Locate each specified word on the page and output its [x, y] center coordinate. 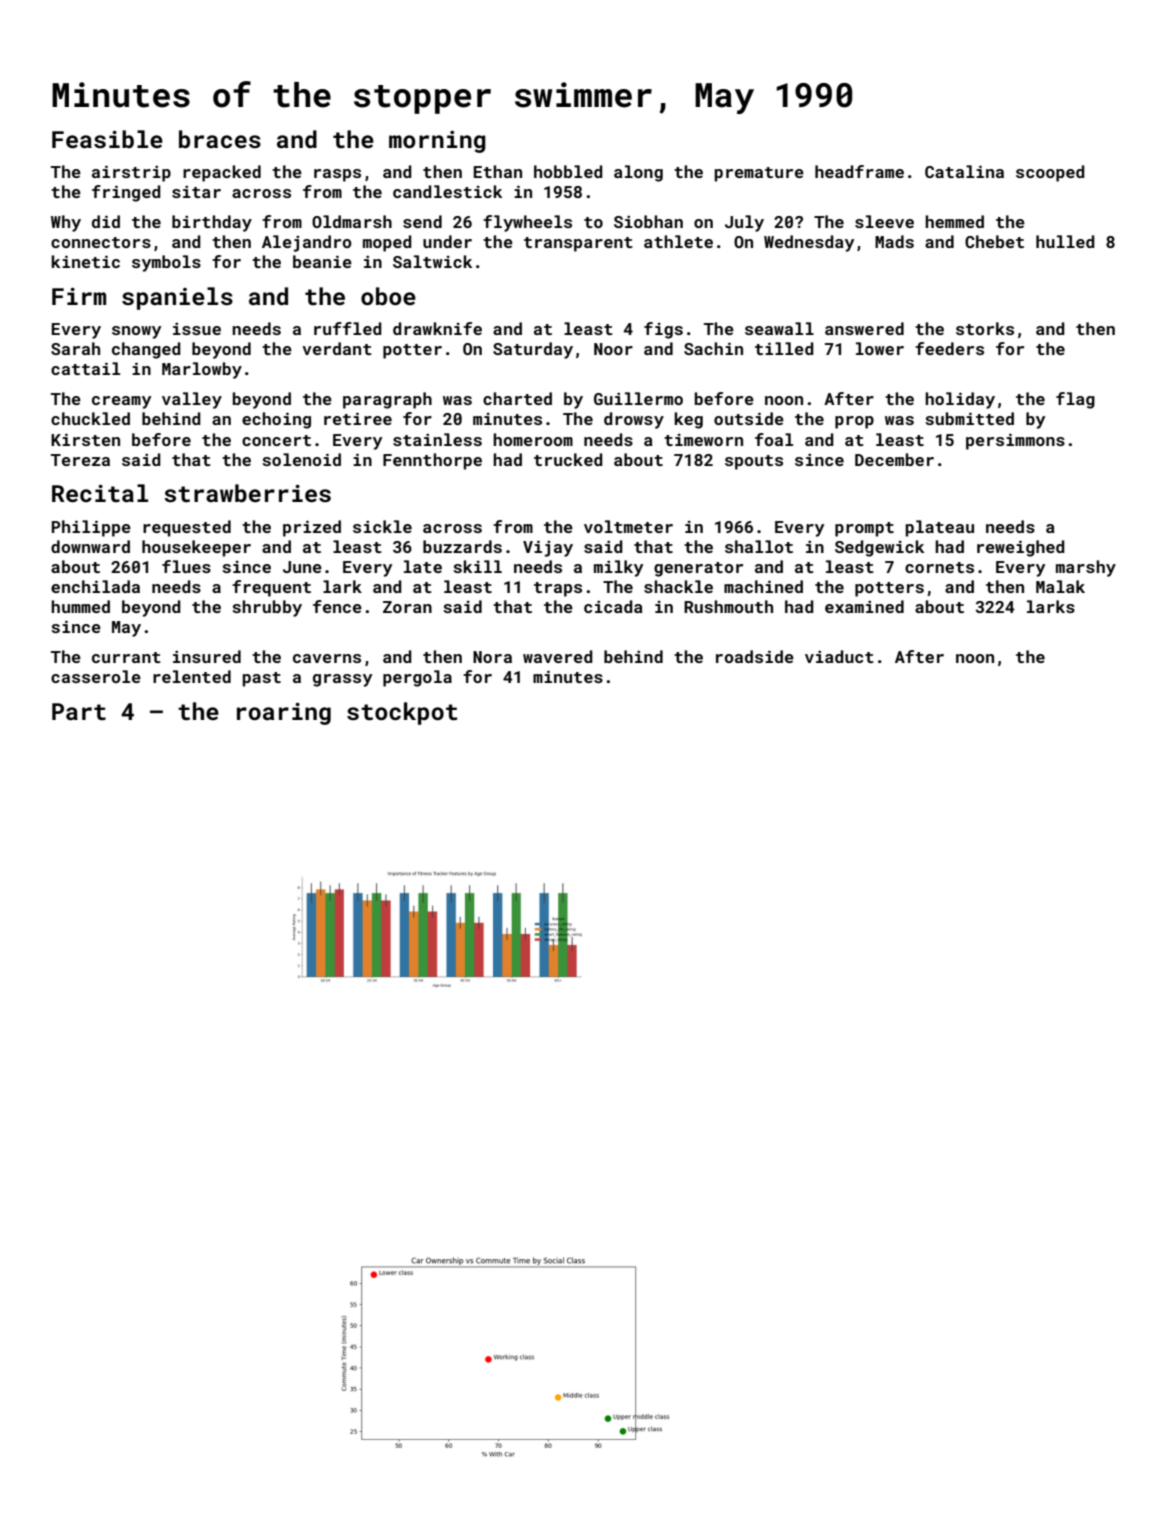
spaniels [177, 298]
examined [864, 606]
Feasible [107, 139]
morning [437, 142]
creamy [121, 402]
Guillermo [638, 398]
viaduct [839, 656]
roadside [755, 656]
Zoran [407, 607]
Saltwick [432, 261]
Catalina [964, 171]
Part [79, 711]
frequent [271, 588]
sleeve [884, 221]
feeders [949, 348]
